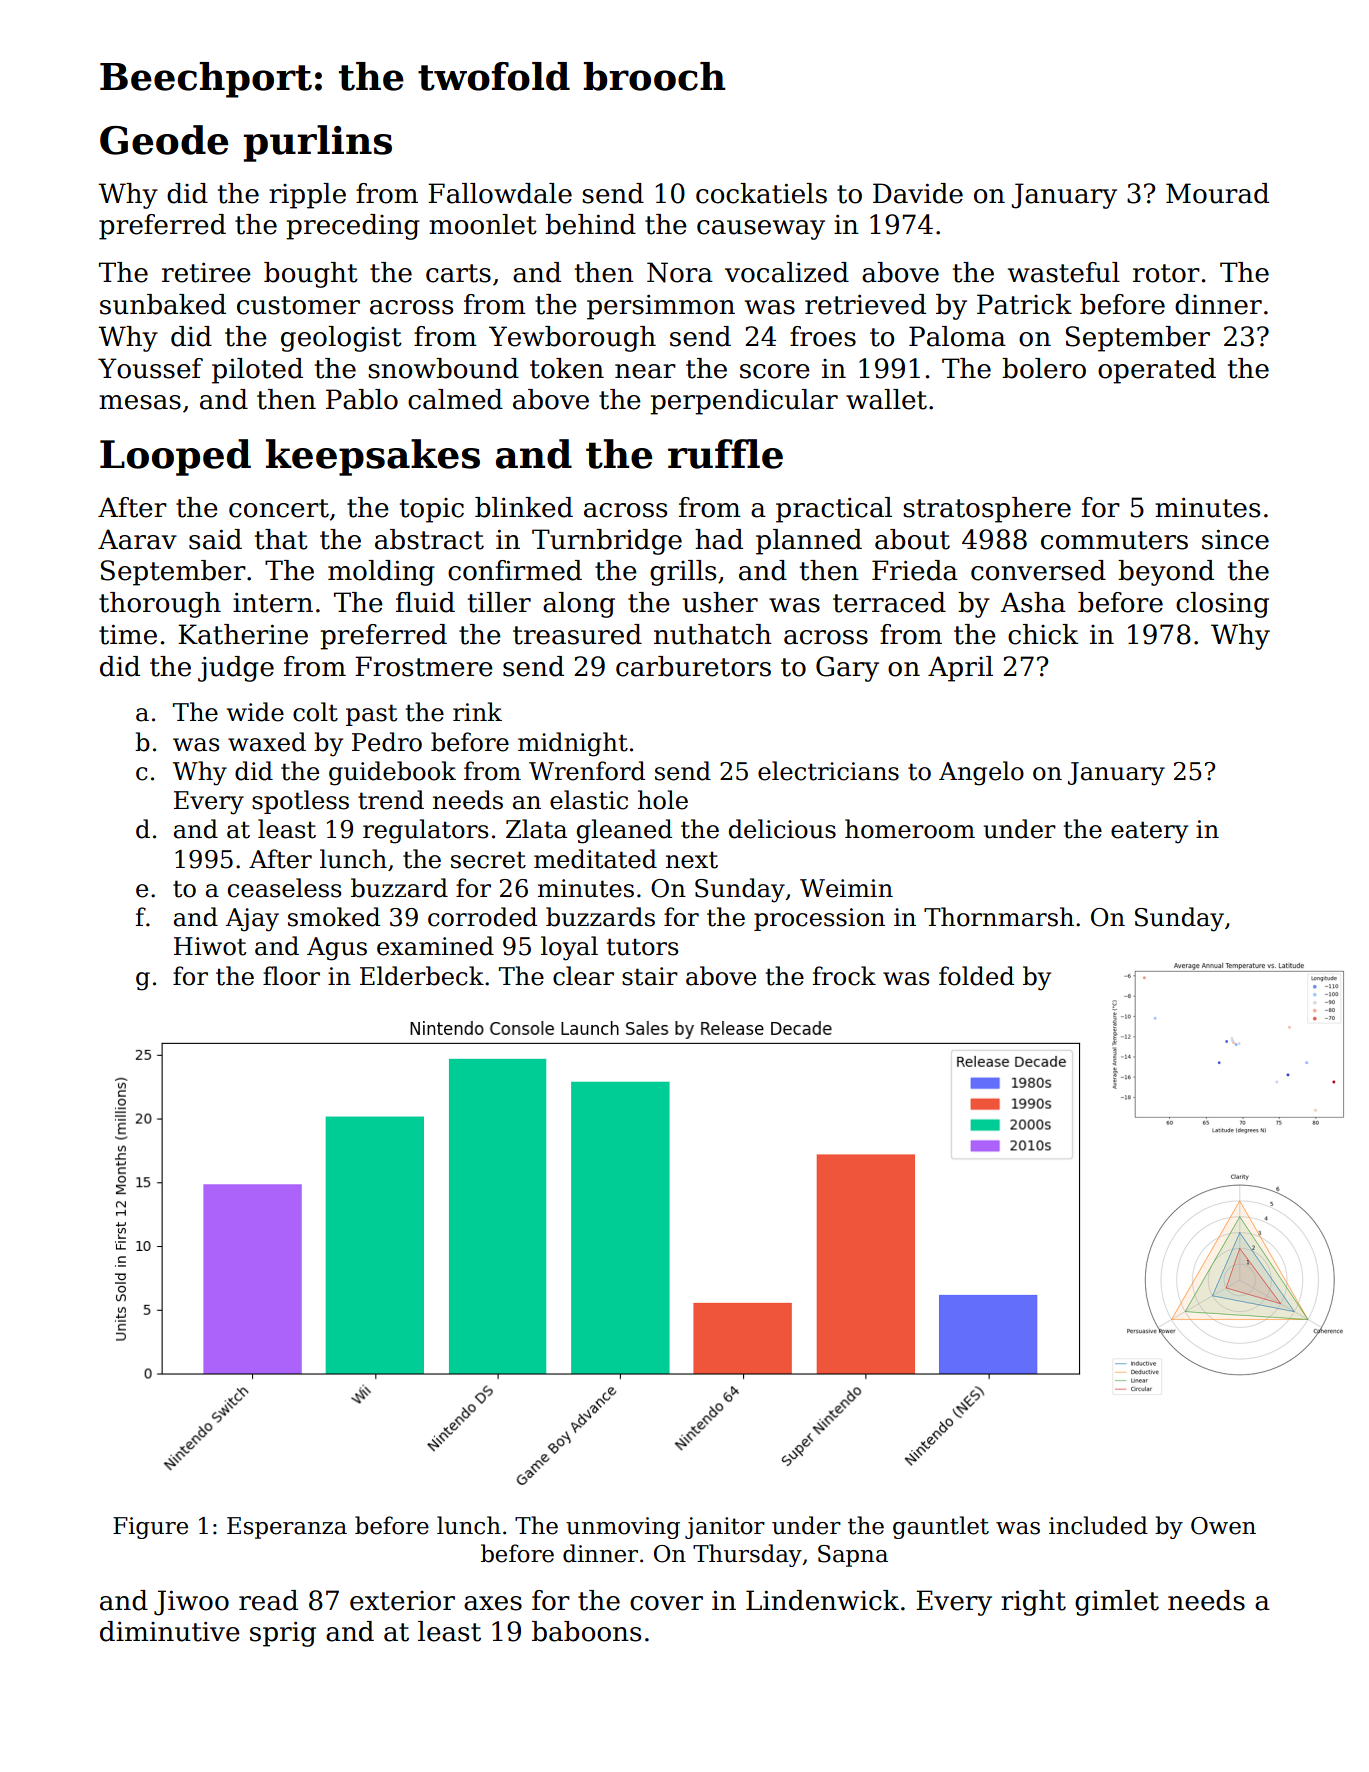  What do you see at coordinates (941, 1527) in the screenshot?
I see `gauntlet` at bounding box center [941, 1527].
